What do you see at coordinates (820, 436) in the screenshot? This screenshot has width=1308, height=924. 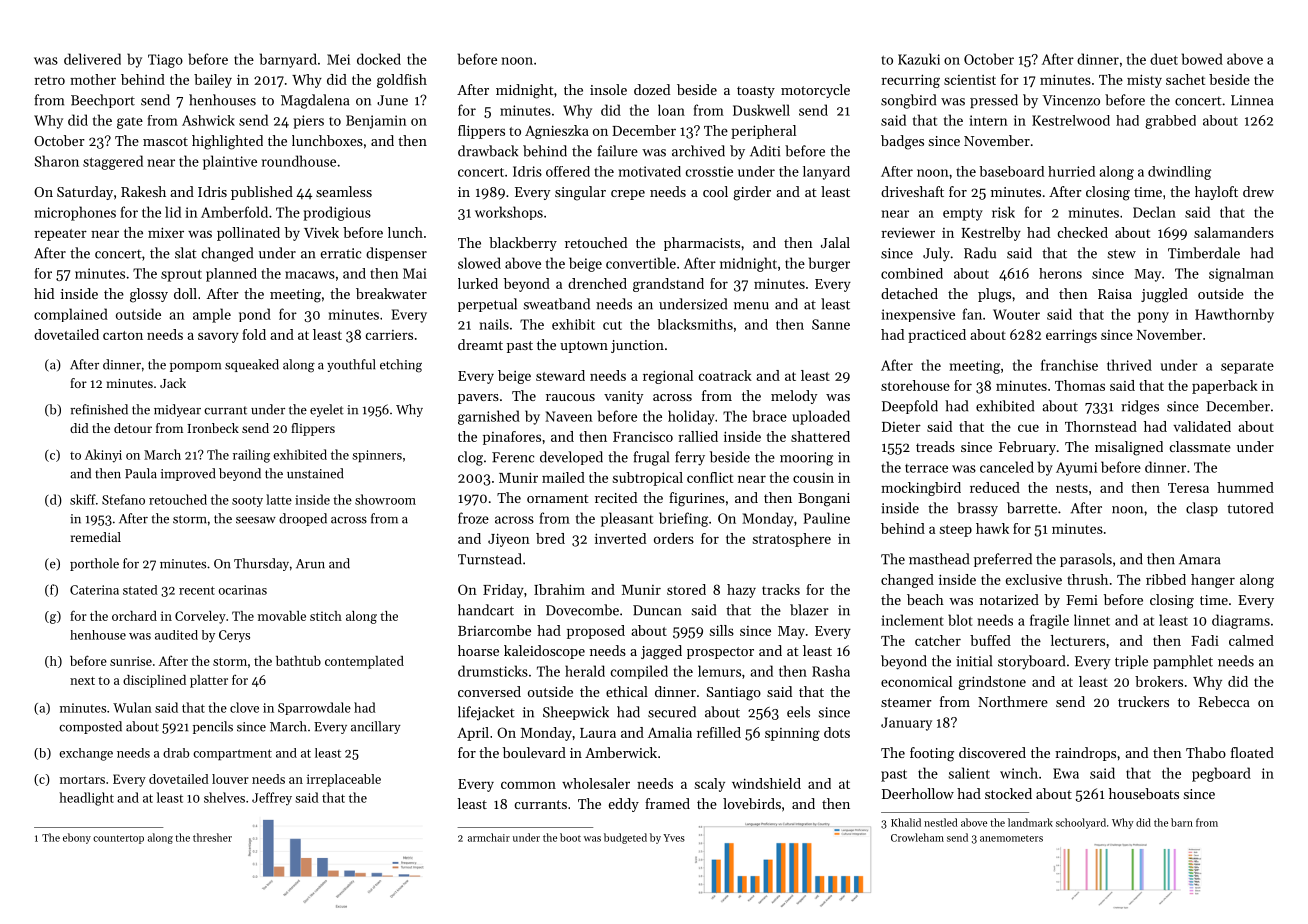 I see `shattered` at bounding box center [820, 436].
